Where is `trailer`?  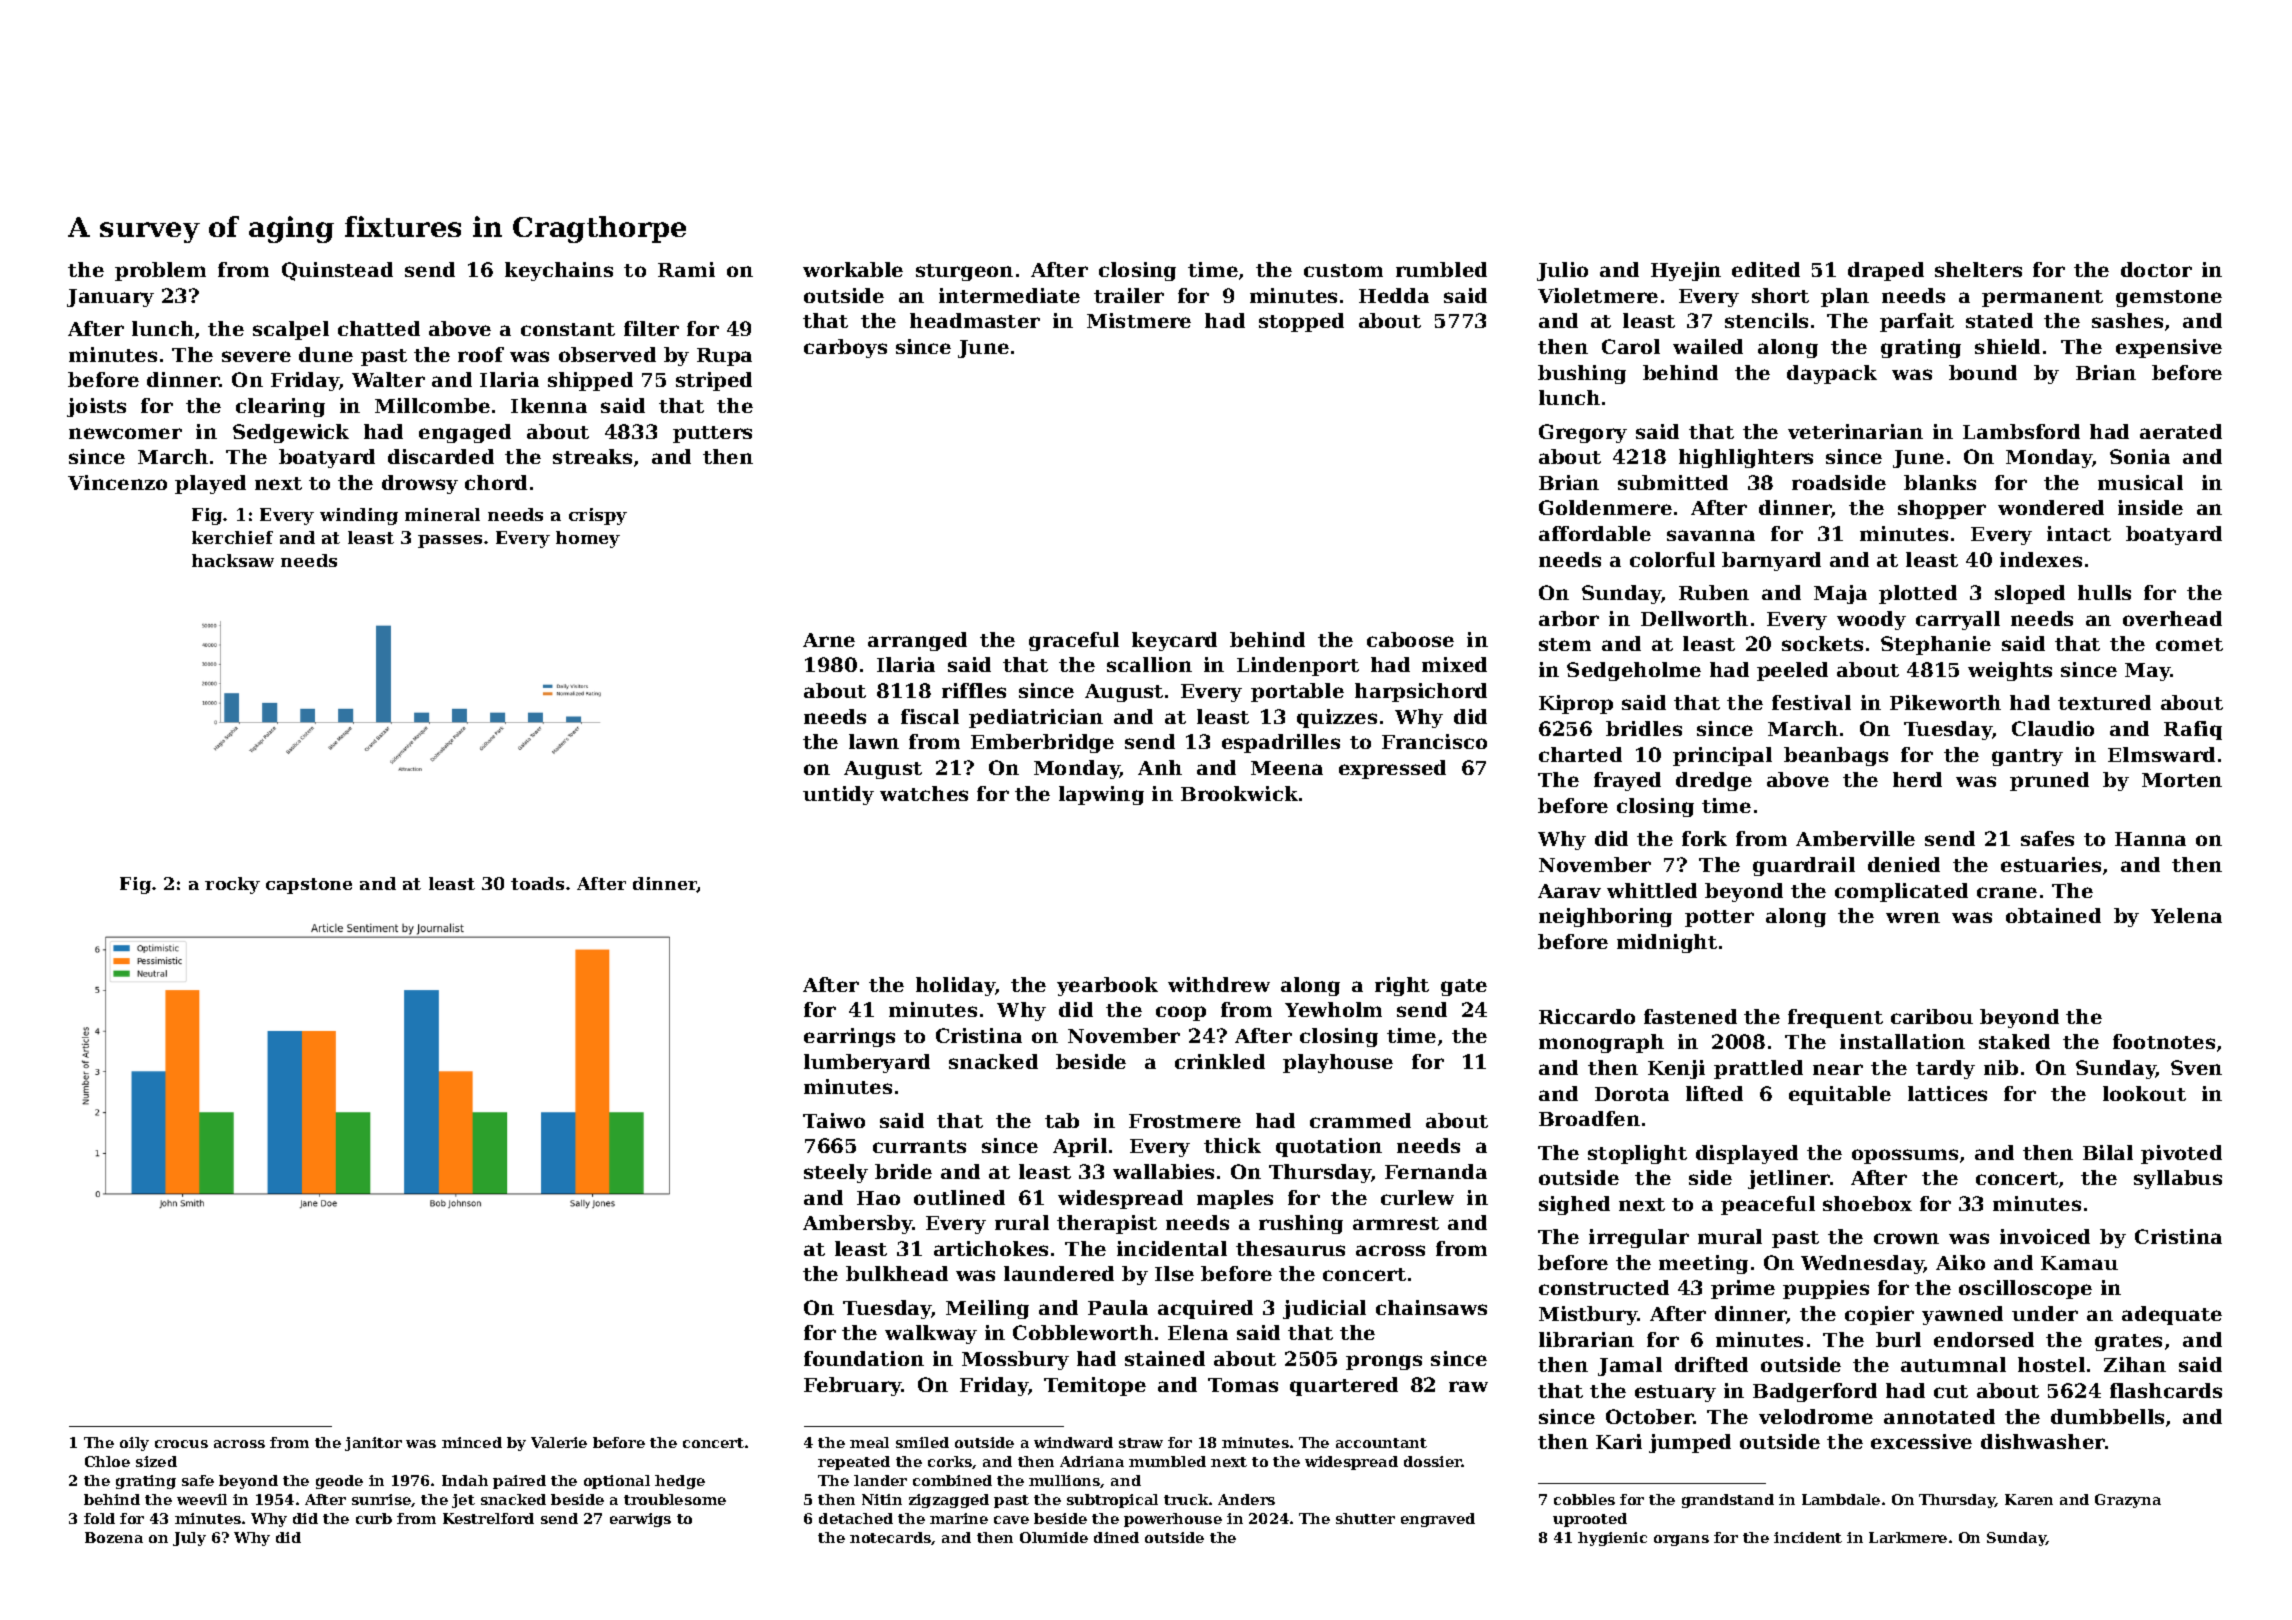
trailer is located at coordinates (1129, 295).
